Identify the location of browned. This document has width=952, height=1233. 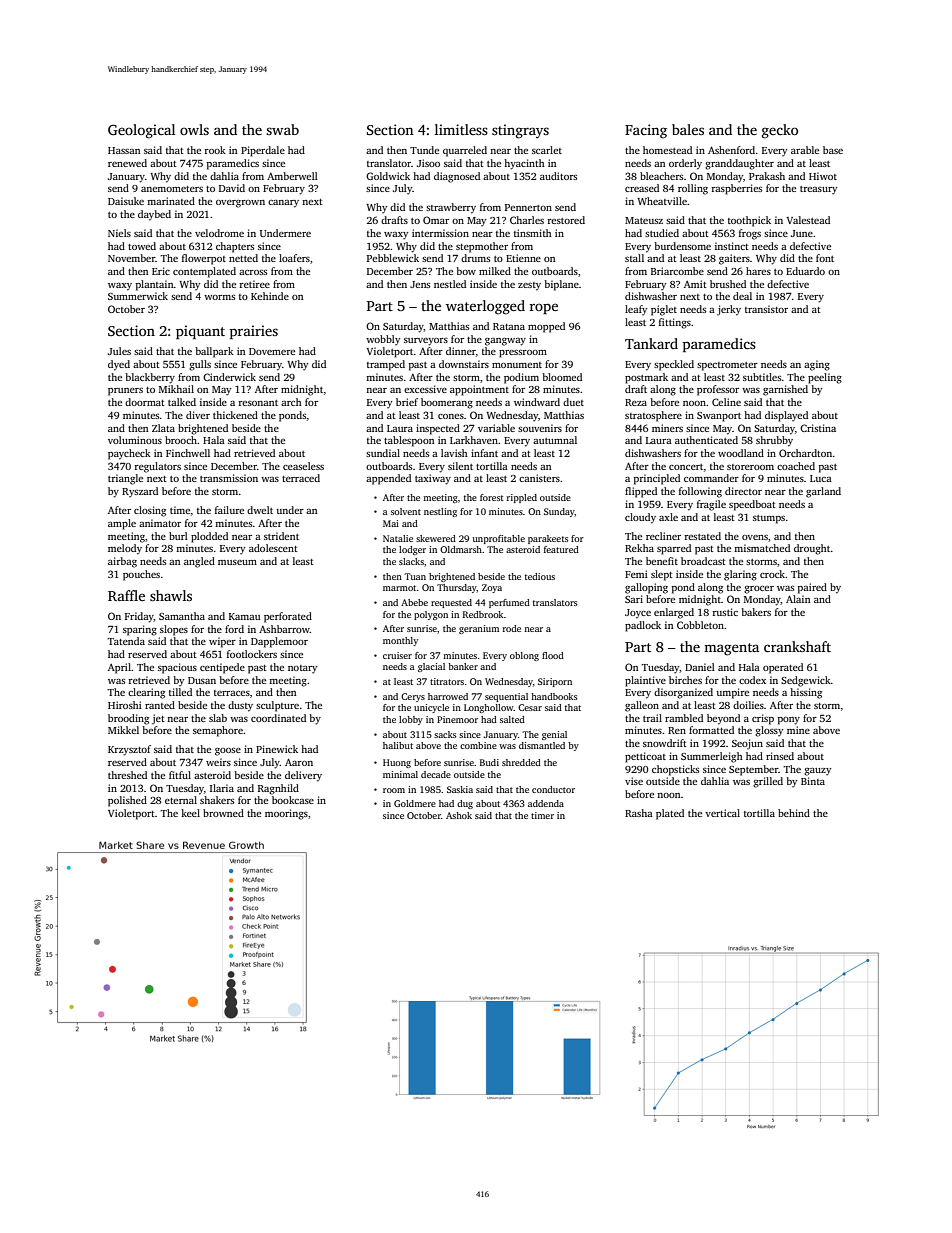
(223, 813).
